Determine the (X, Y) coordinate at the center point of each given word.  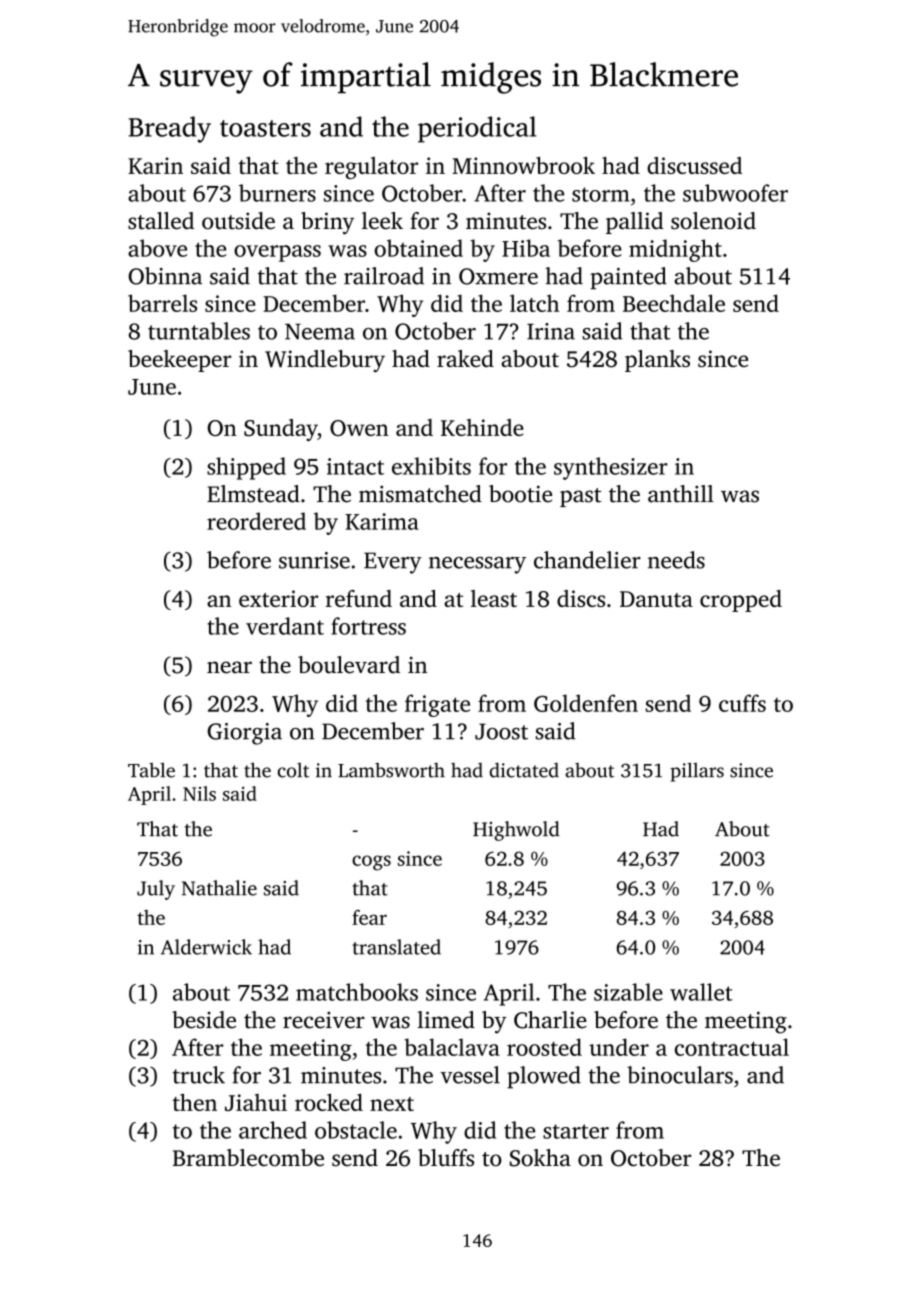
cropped (741, 601)
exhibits (431, 466)
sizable (628, 992)
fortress (368, 626)
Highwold (516, 831)
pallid (634, 223)
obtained (419, 248)
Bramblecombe (248, 1158)
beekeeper (179, 361)
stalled (161, 221)
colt (293, 770)
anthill (681, 494)
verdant (285, 626)
